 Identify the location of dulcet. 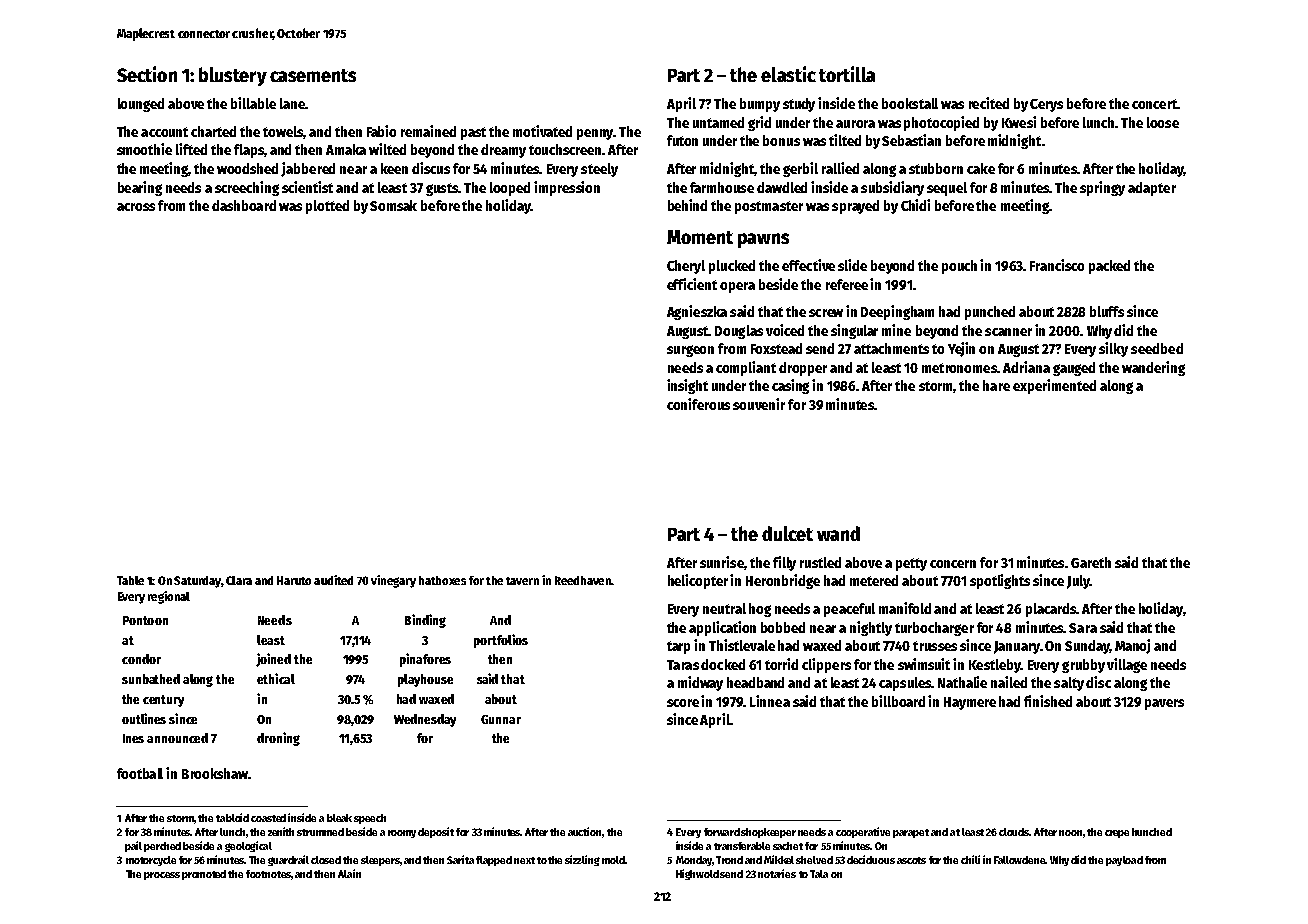
(787, 533).
